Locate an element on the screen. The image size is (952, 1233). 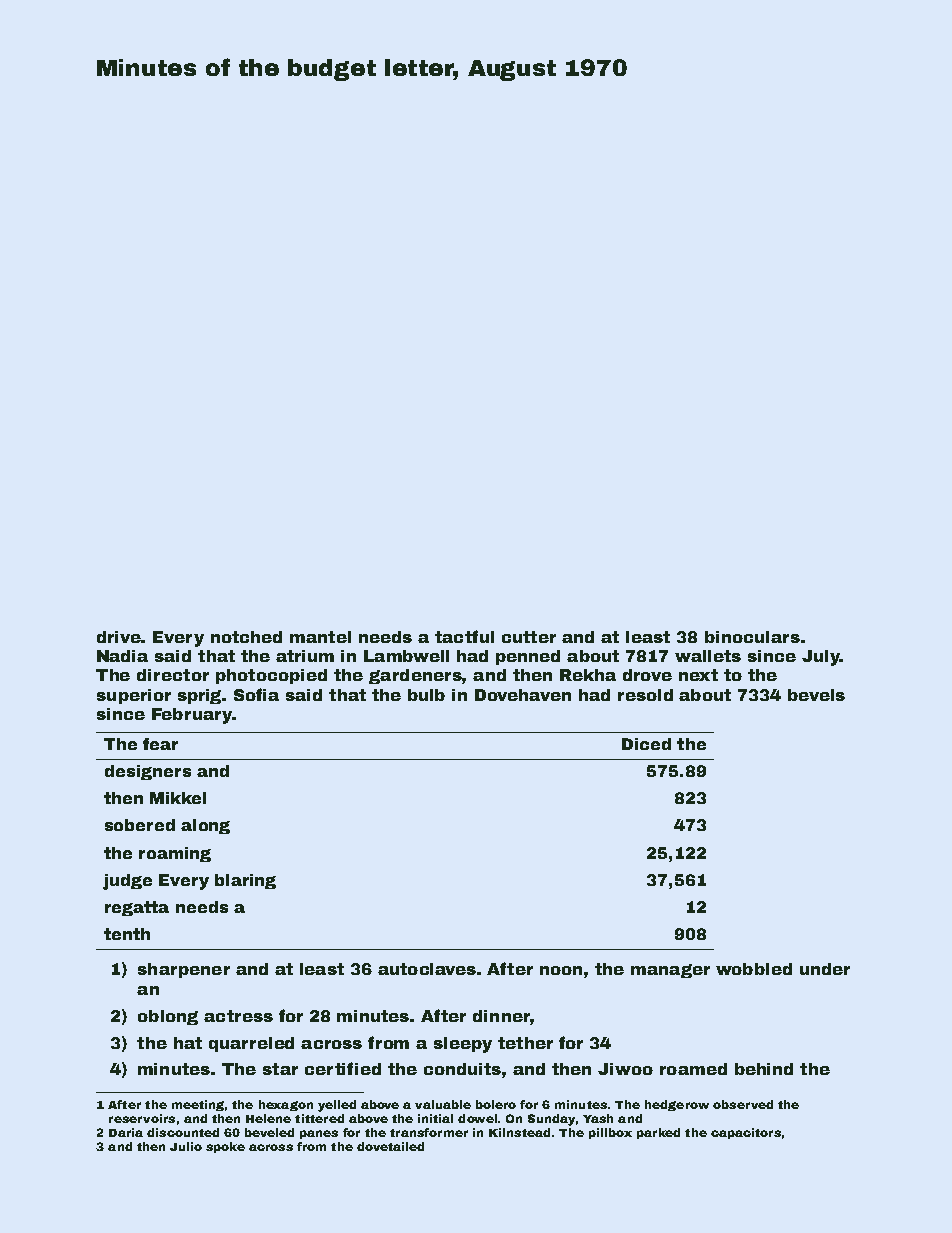
spoke is located at coordinates (225, 1147).
